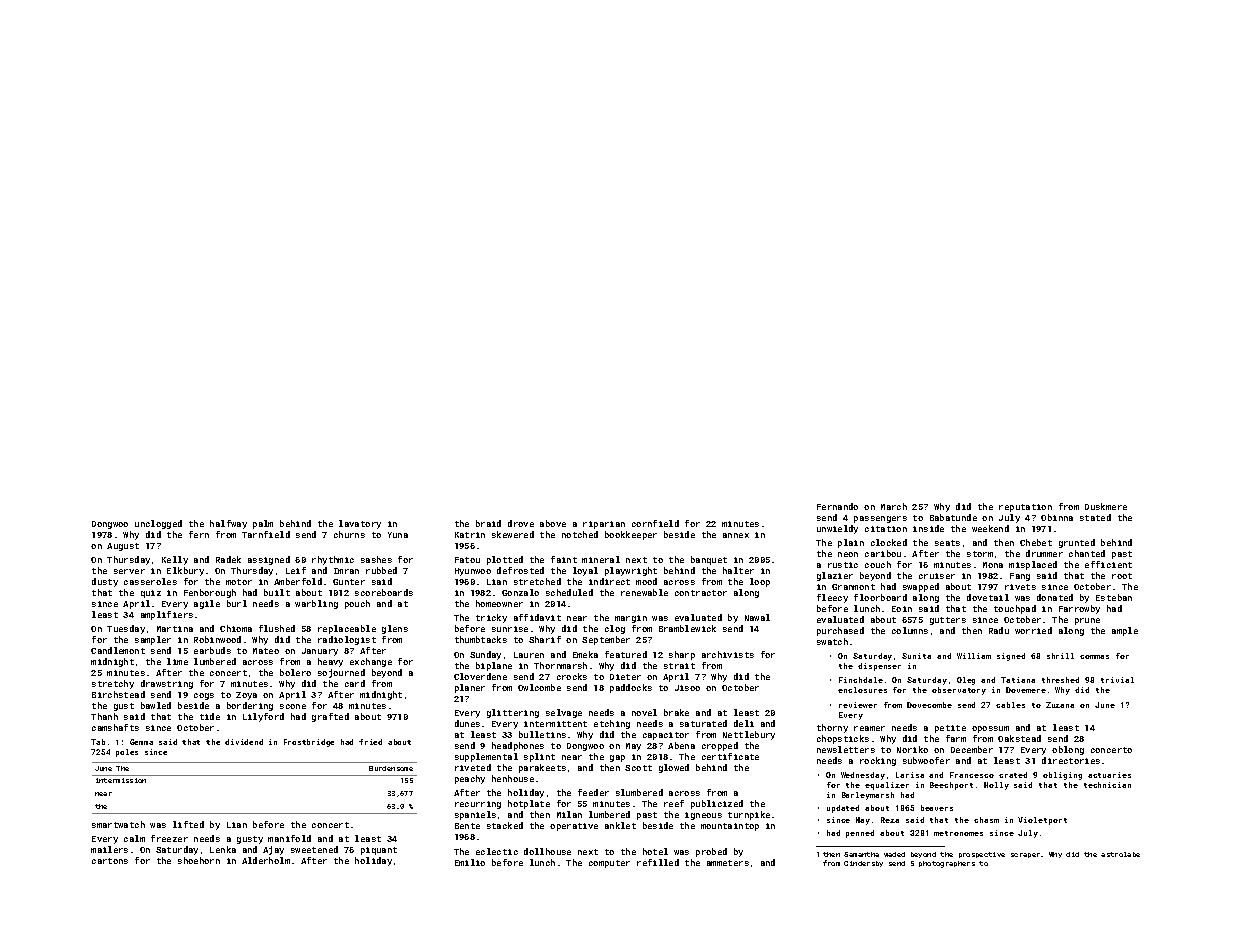 The image size is (1233, 952). I want to click on halfway, so click(228, 524).
